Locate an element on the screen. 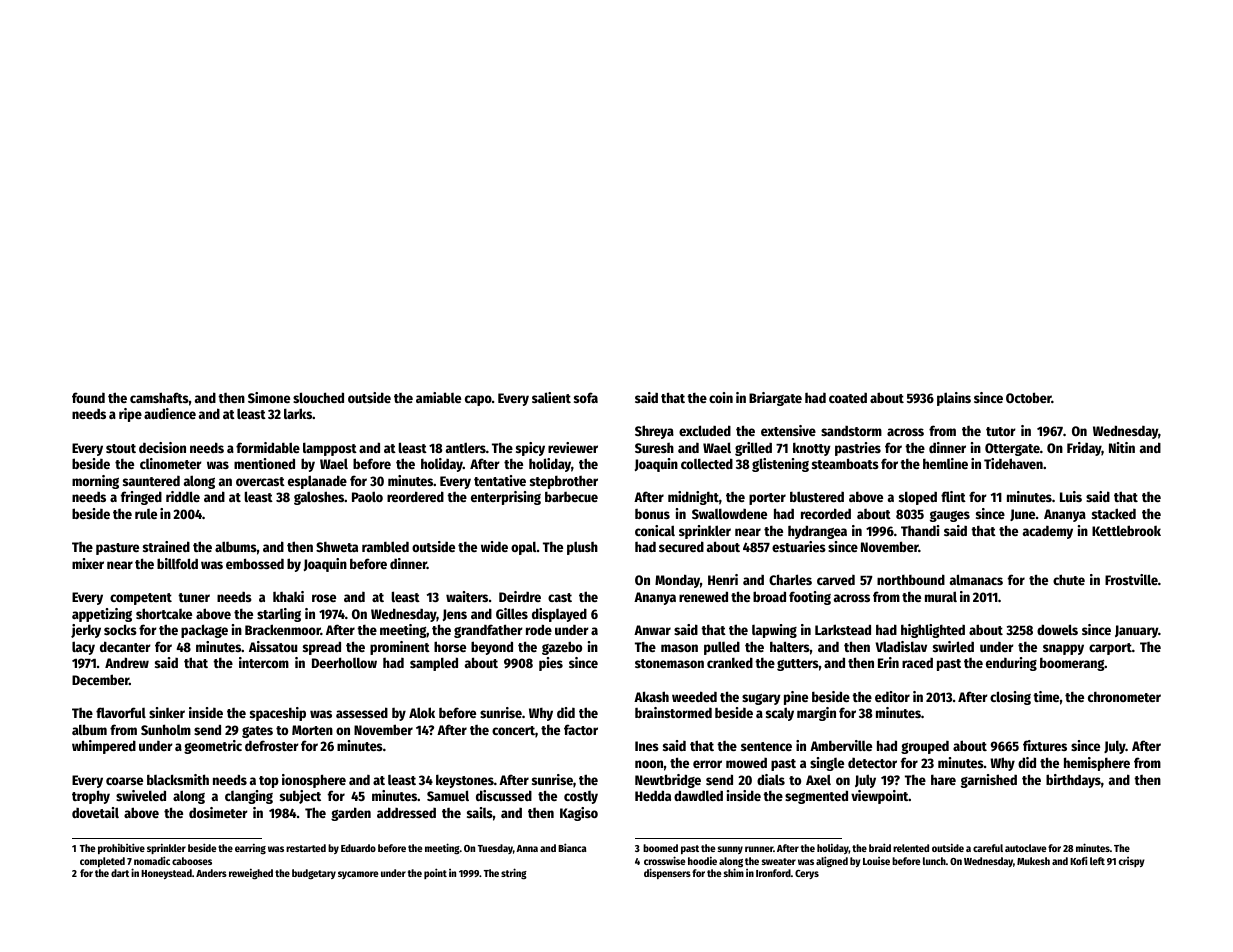  found is located at coordinates (88, 397).
